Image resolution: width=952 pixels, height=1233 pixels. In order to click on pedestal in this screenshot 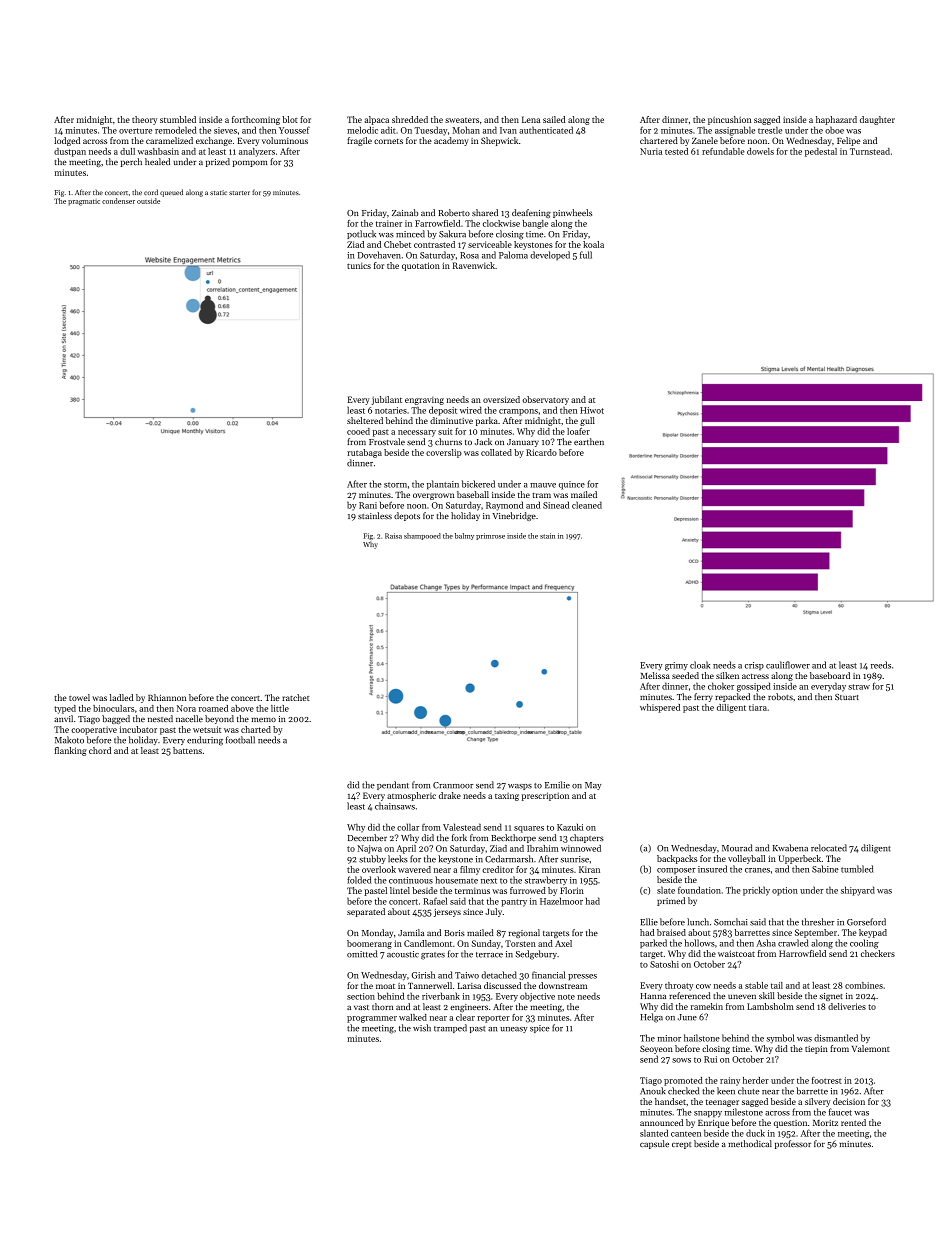, I will do `click(821, 152)`.
